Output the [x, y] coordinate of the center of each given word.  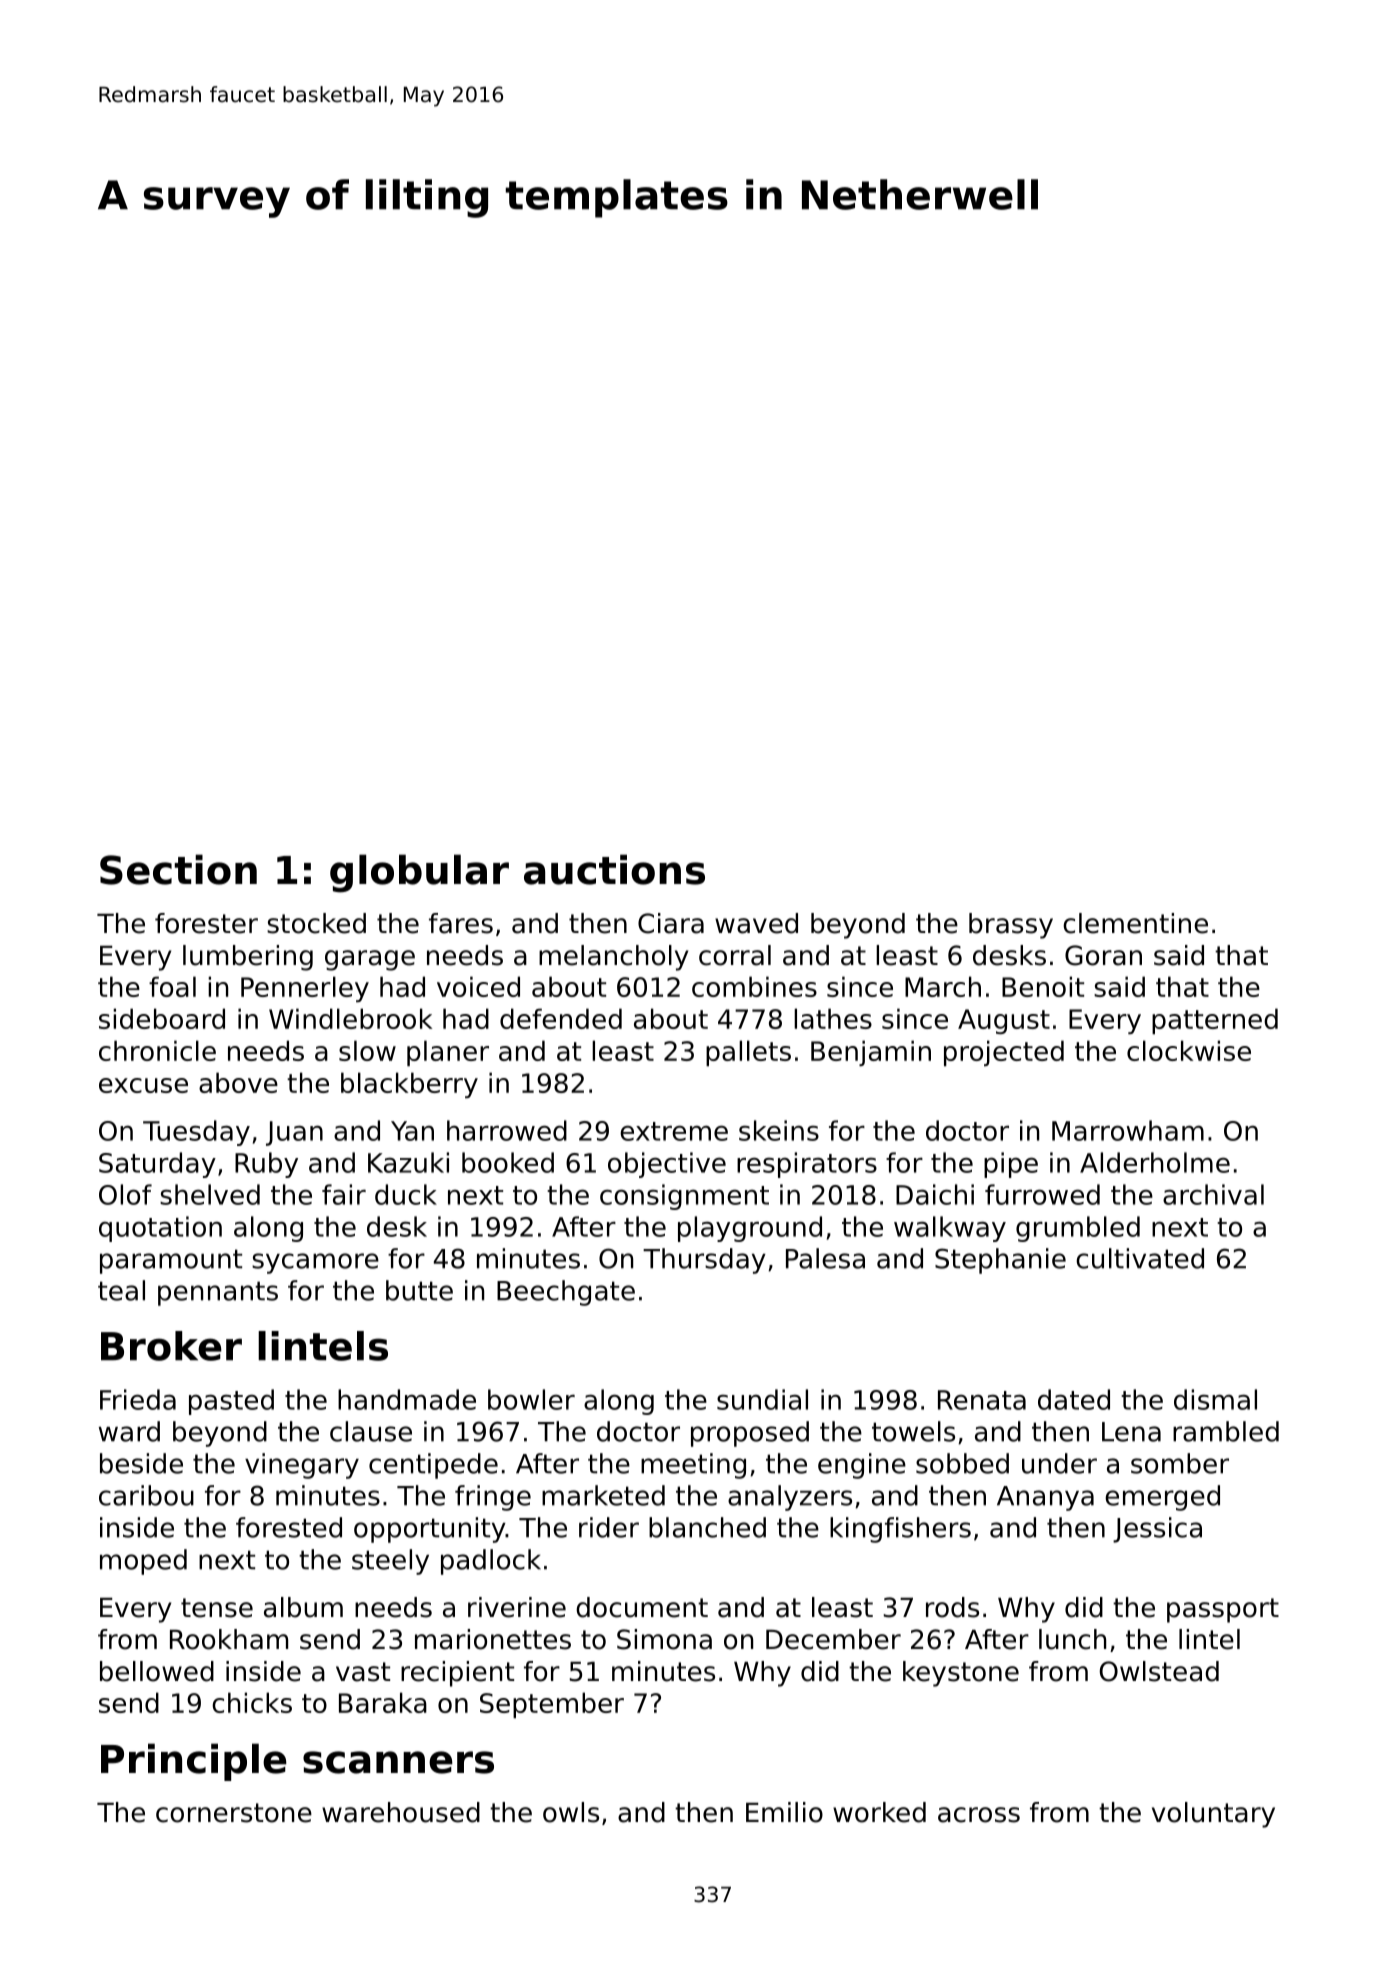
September [552, 1705]
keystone [961, 1674]
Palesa [825, 1258]
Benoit [1043, 986]
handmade [407, 1399]
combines [754, 986]
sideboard [162, 1018]
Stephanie [1000, 1261]
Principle [194, 1762]
